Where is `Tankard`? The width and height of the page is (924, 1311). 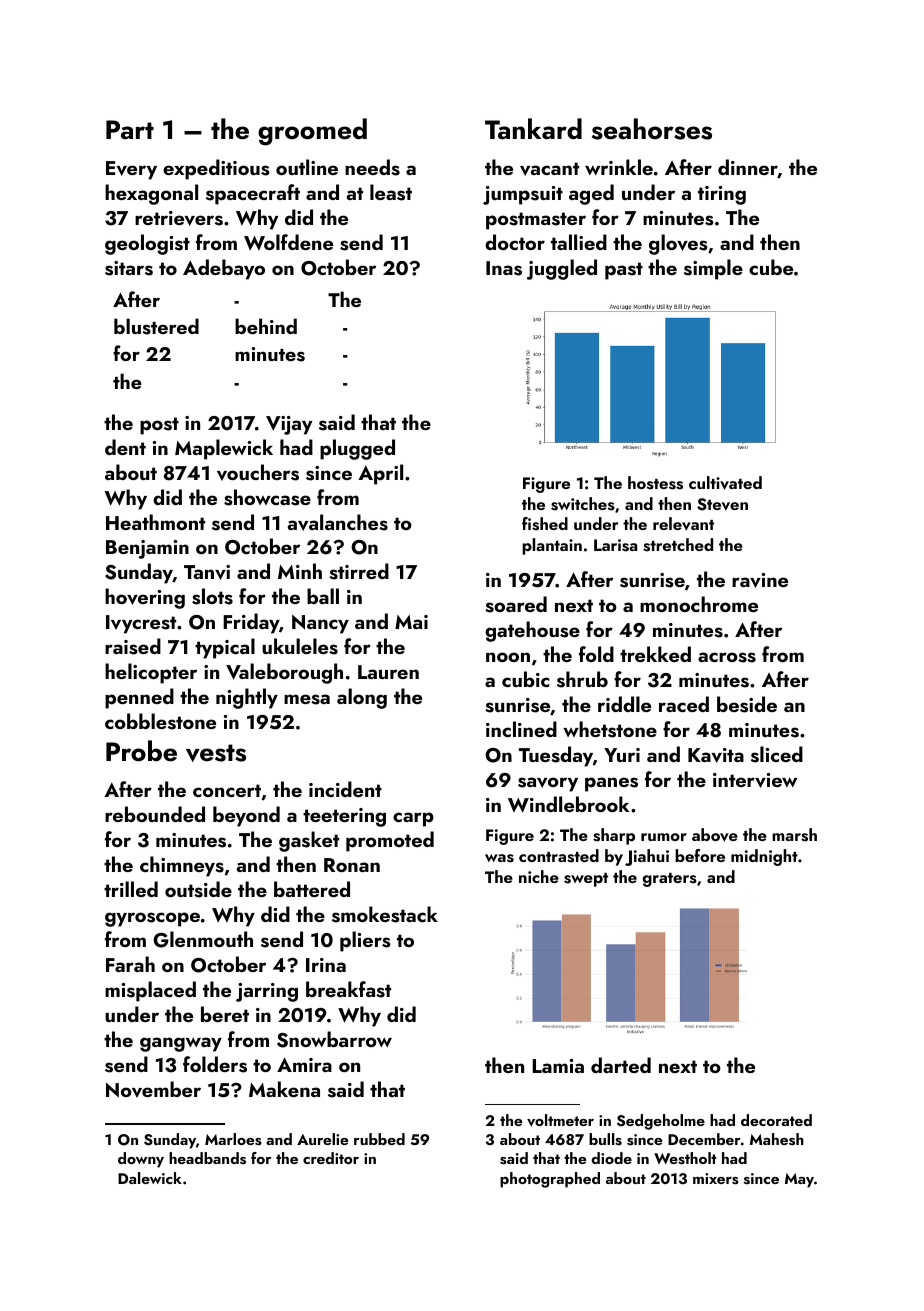 Tankard is located at coordinates (533, 129).
